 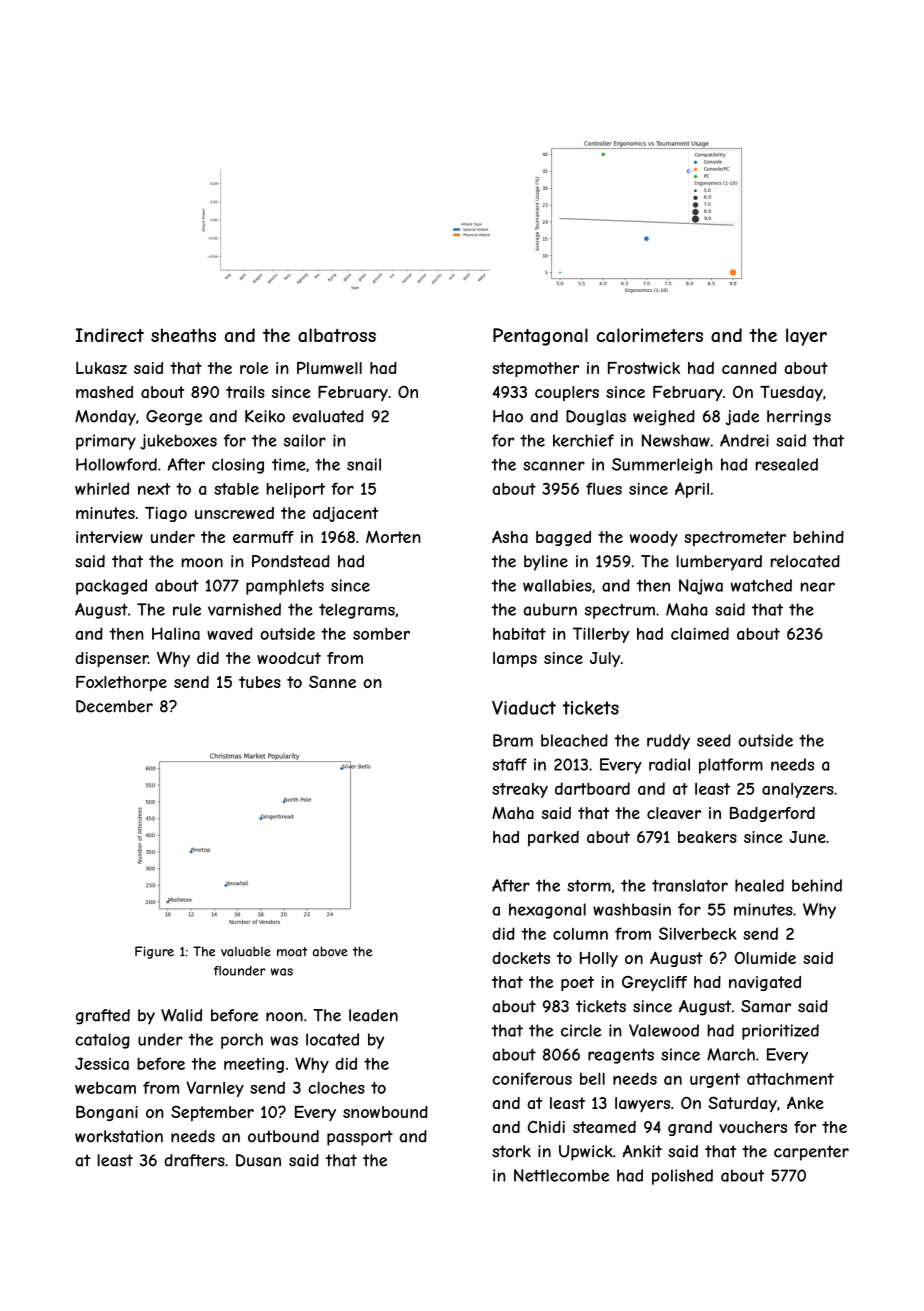 I want to click on closing, so click(x=238, y=466).
